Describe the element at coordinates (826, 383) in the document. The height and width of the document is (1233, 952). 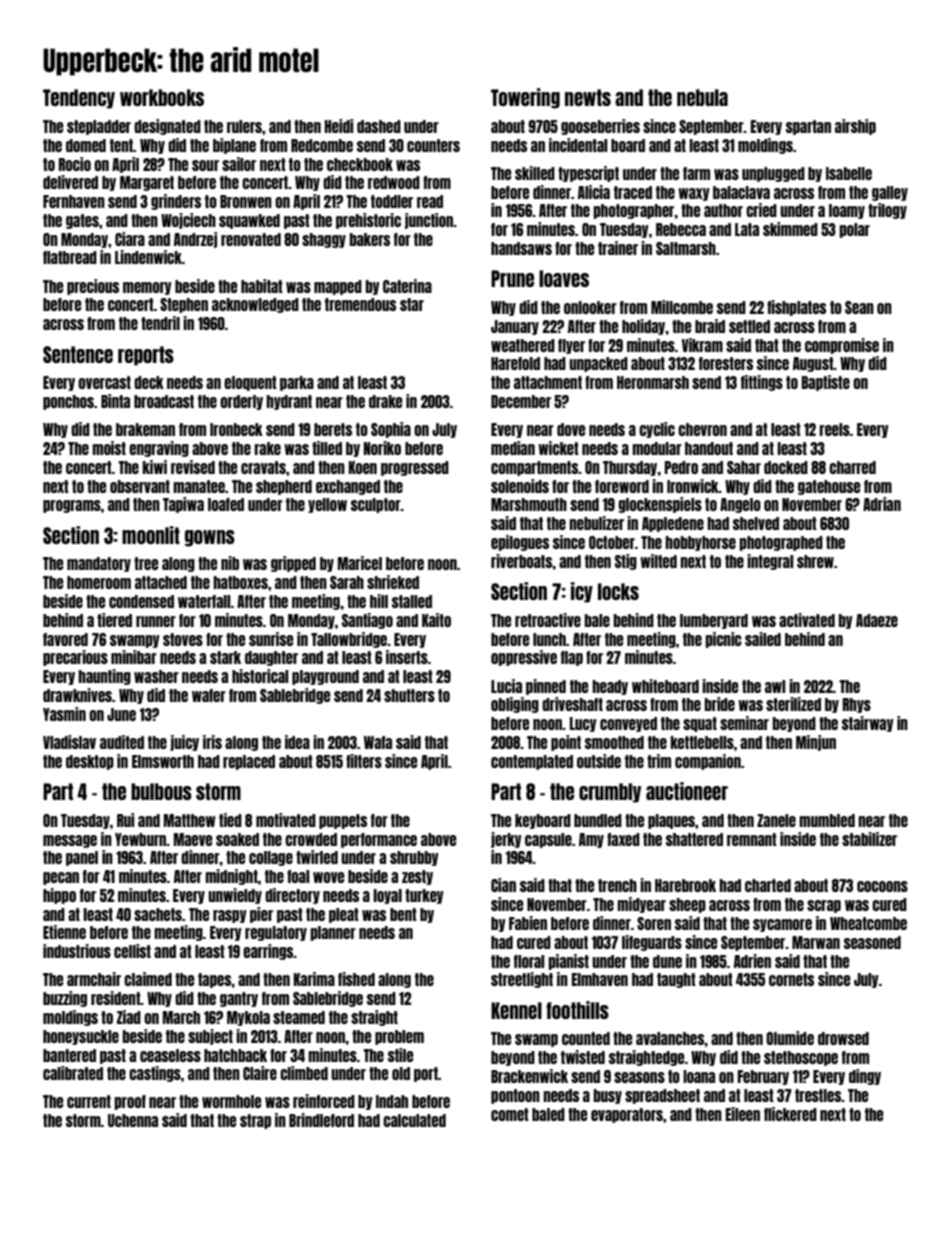
I see `Baptiste` at that location.
